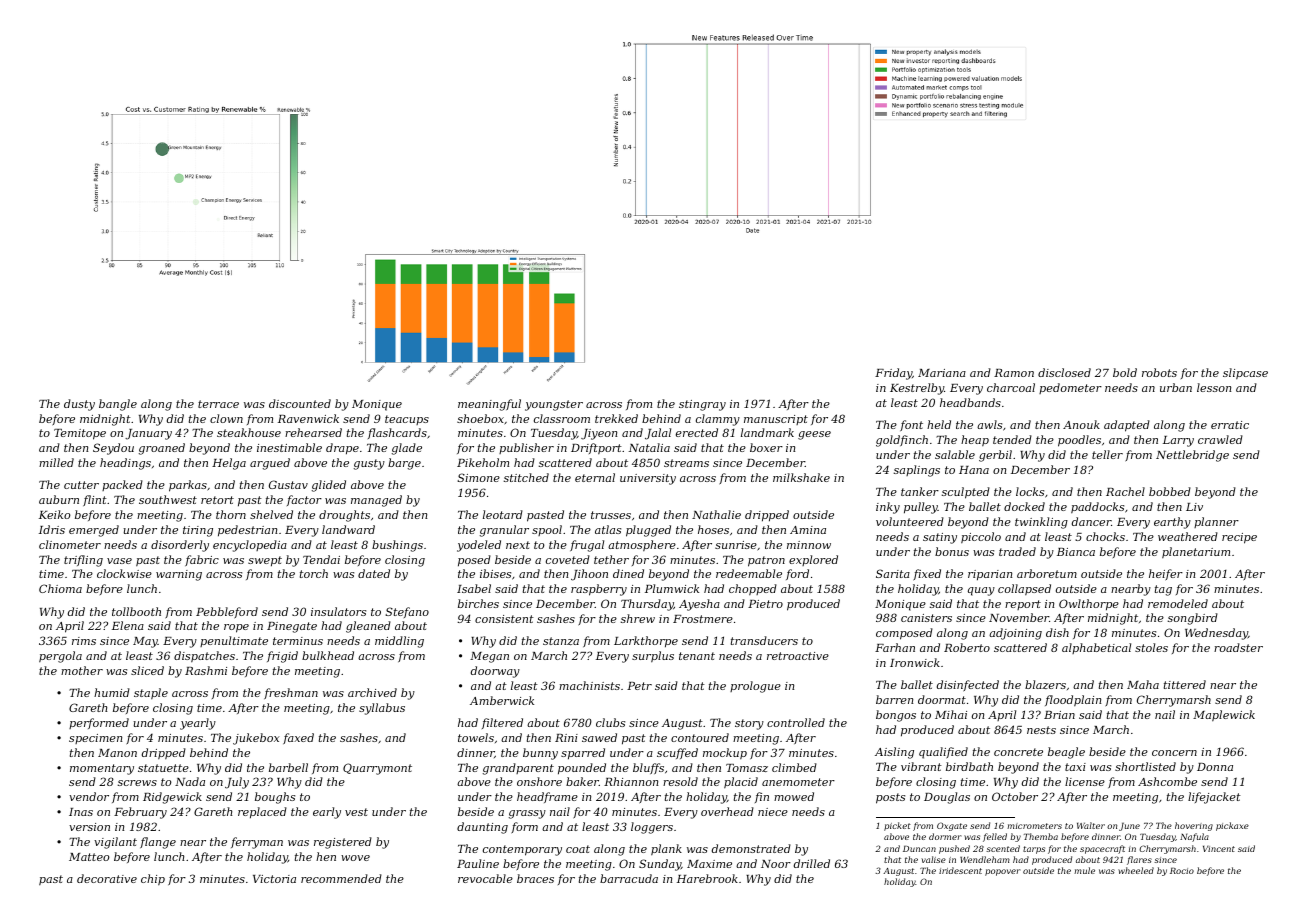  I want to click on slipcase, so click(1245, 373).
